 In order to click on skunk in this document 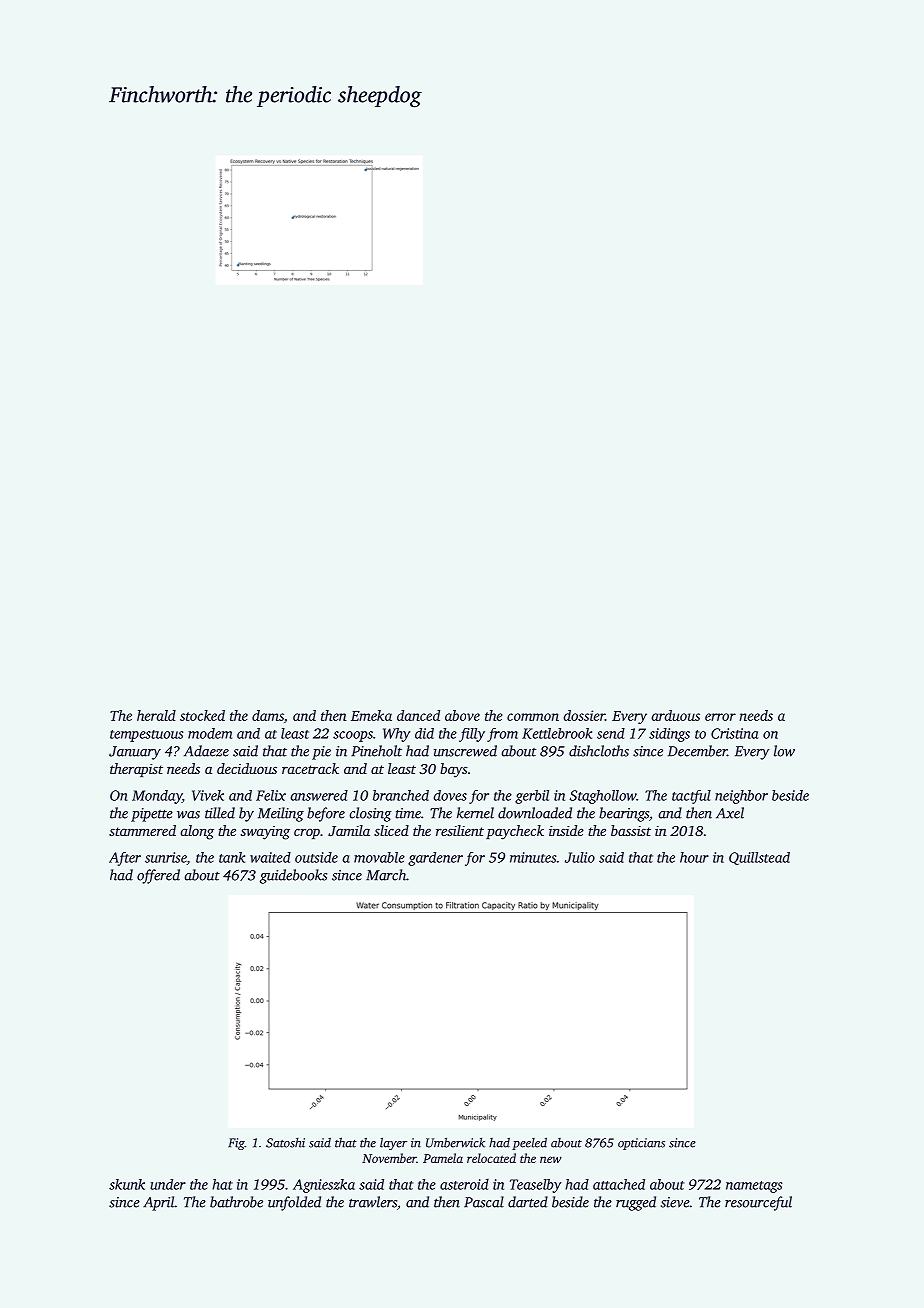, I will do `click(127, 1184)`.
